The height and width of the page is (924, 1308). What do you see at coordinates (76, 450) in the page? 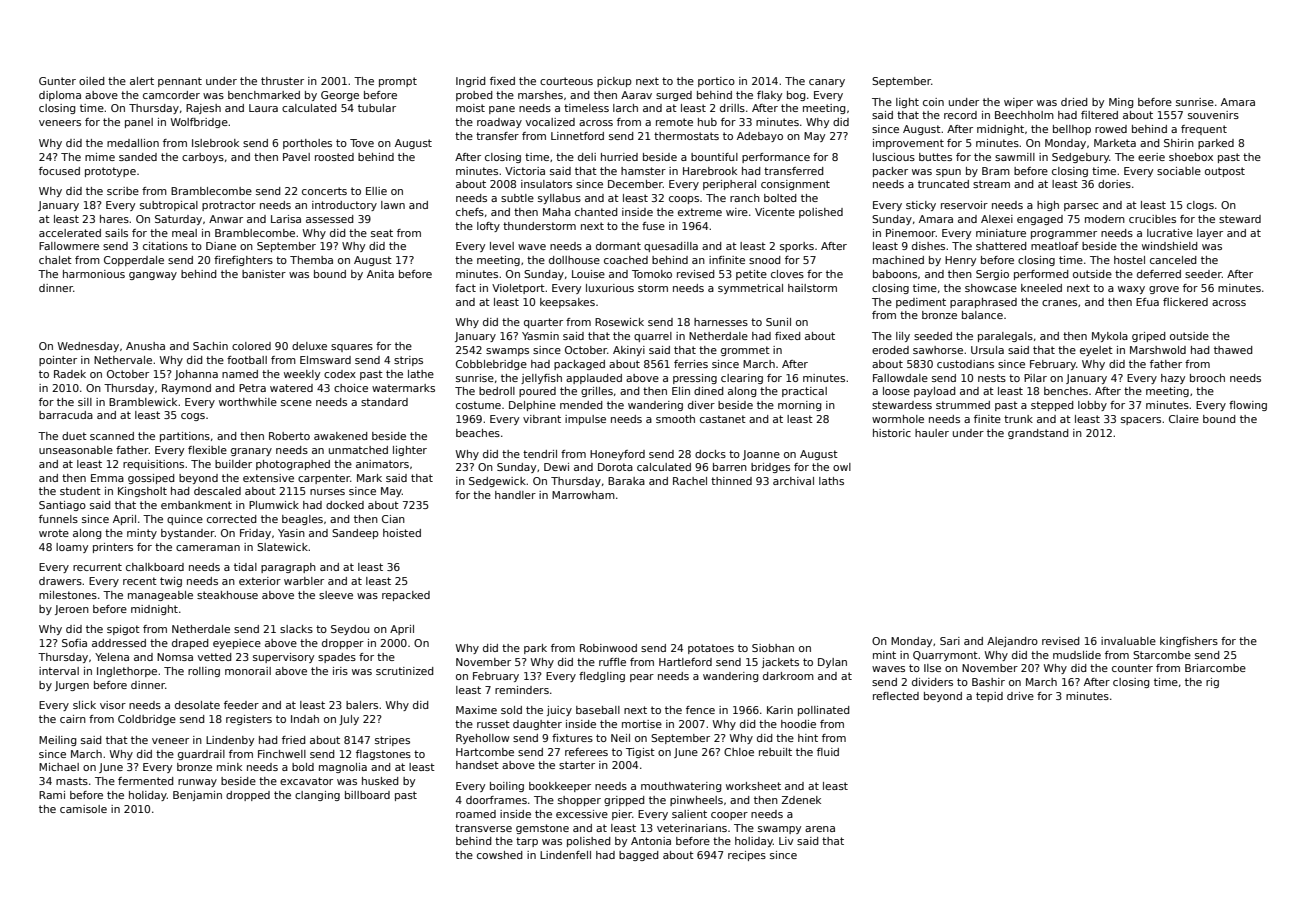
I see `unseasonable` at bounding box center [76, 450].
